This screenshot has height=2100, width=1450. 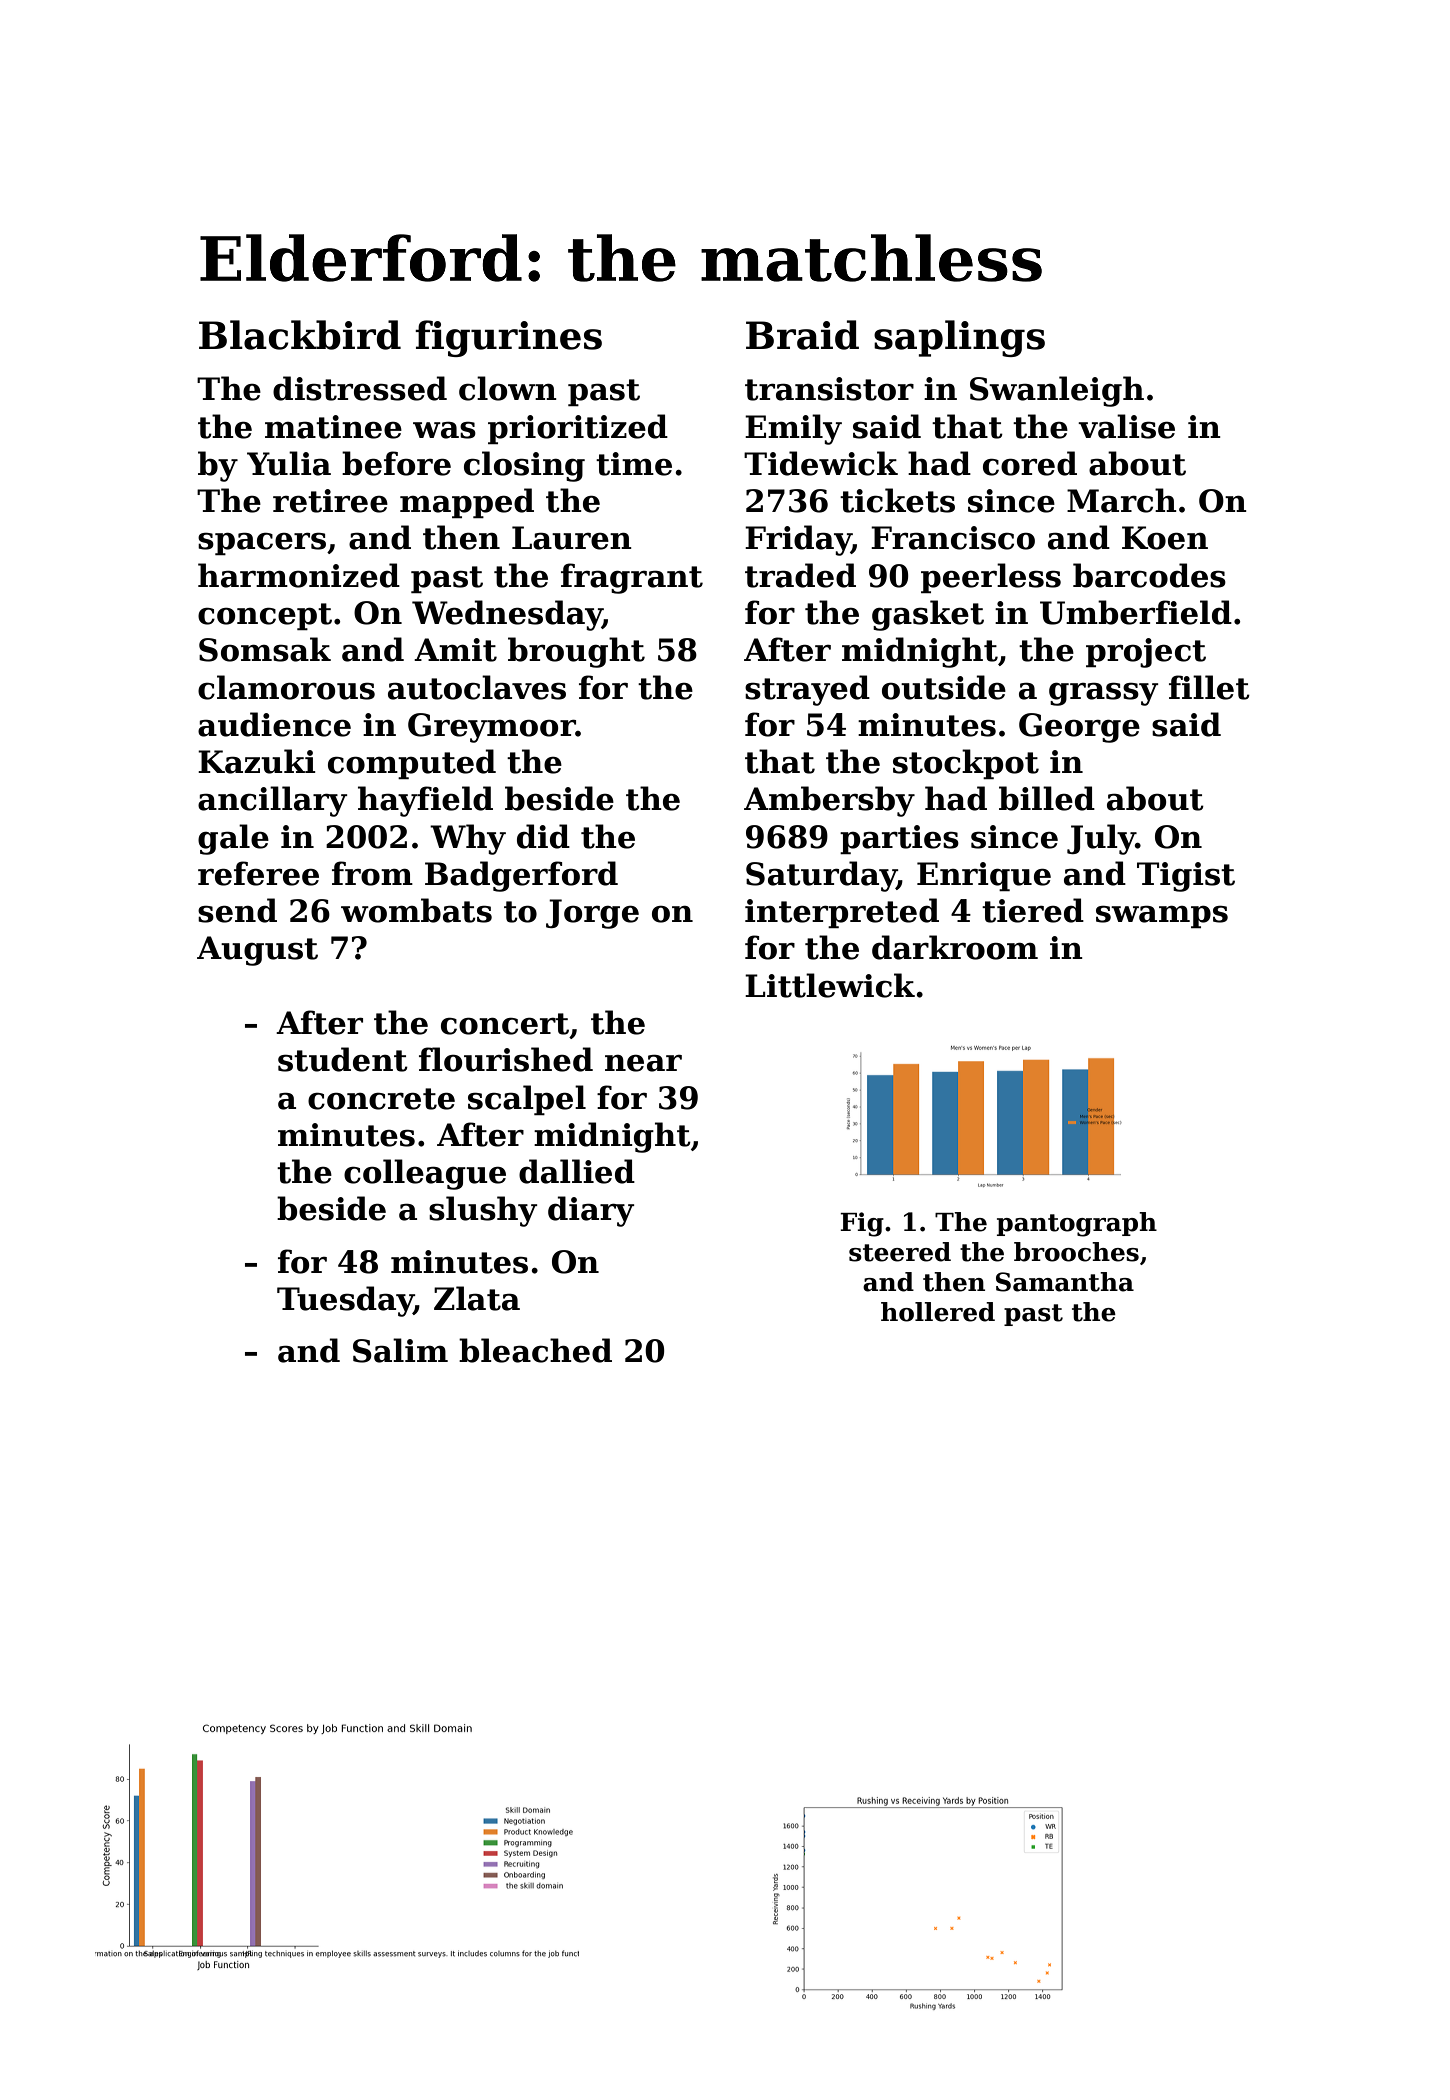 I want to click on fragrant, so click(x=632, y=578).
